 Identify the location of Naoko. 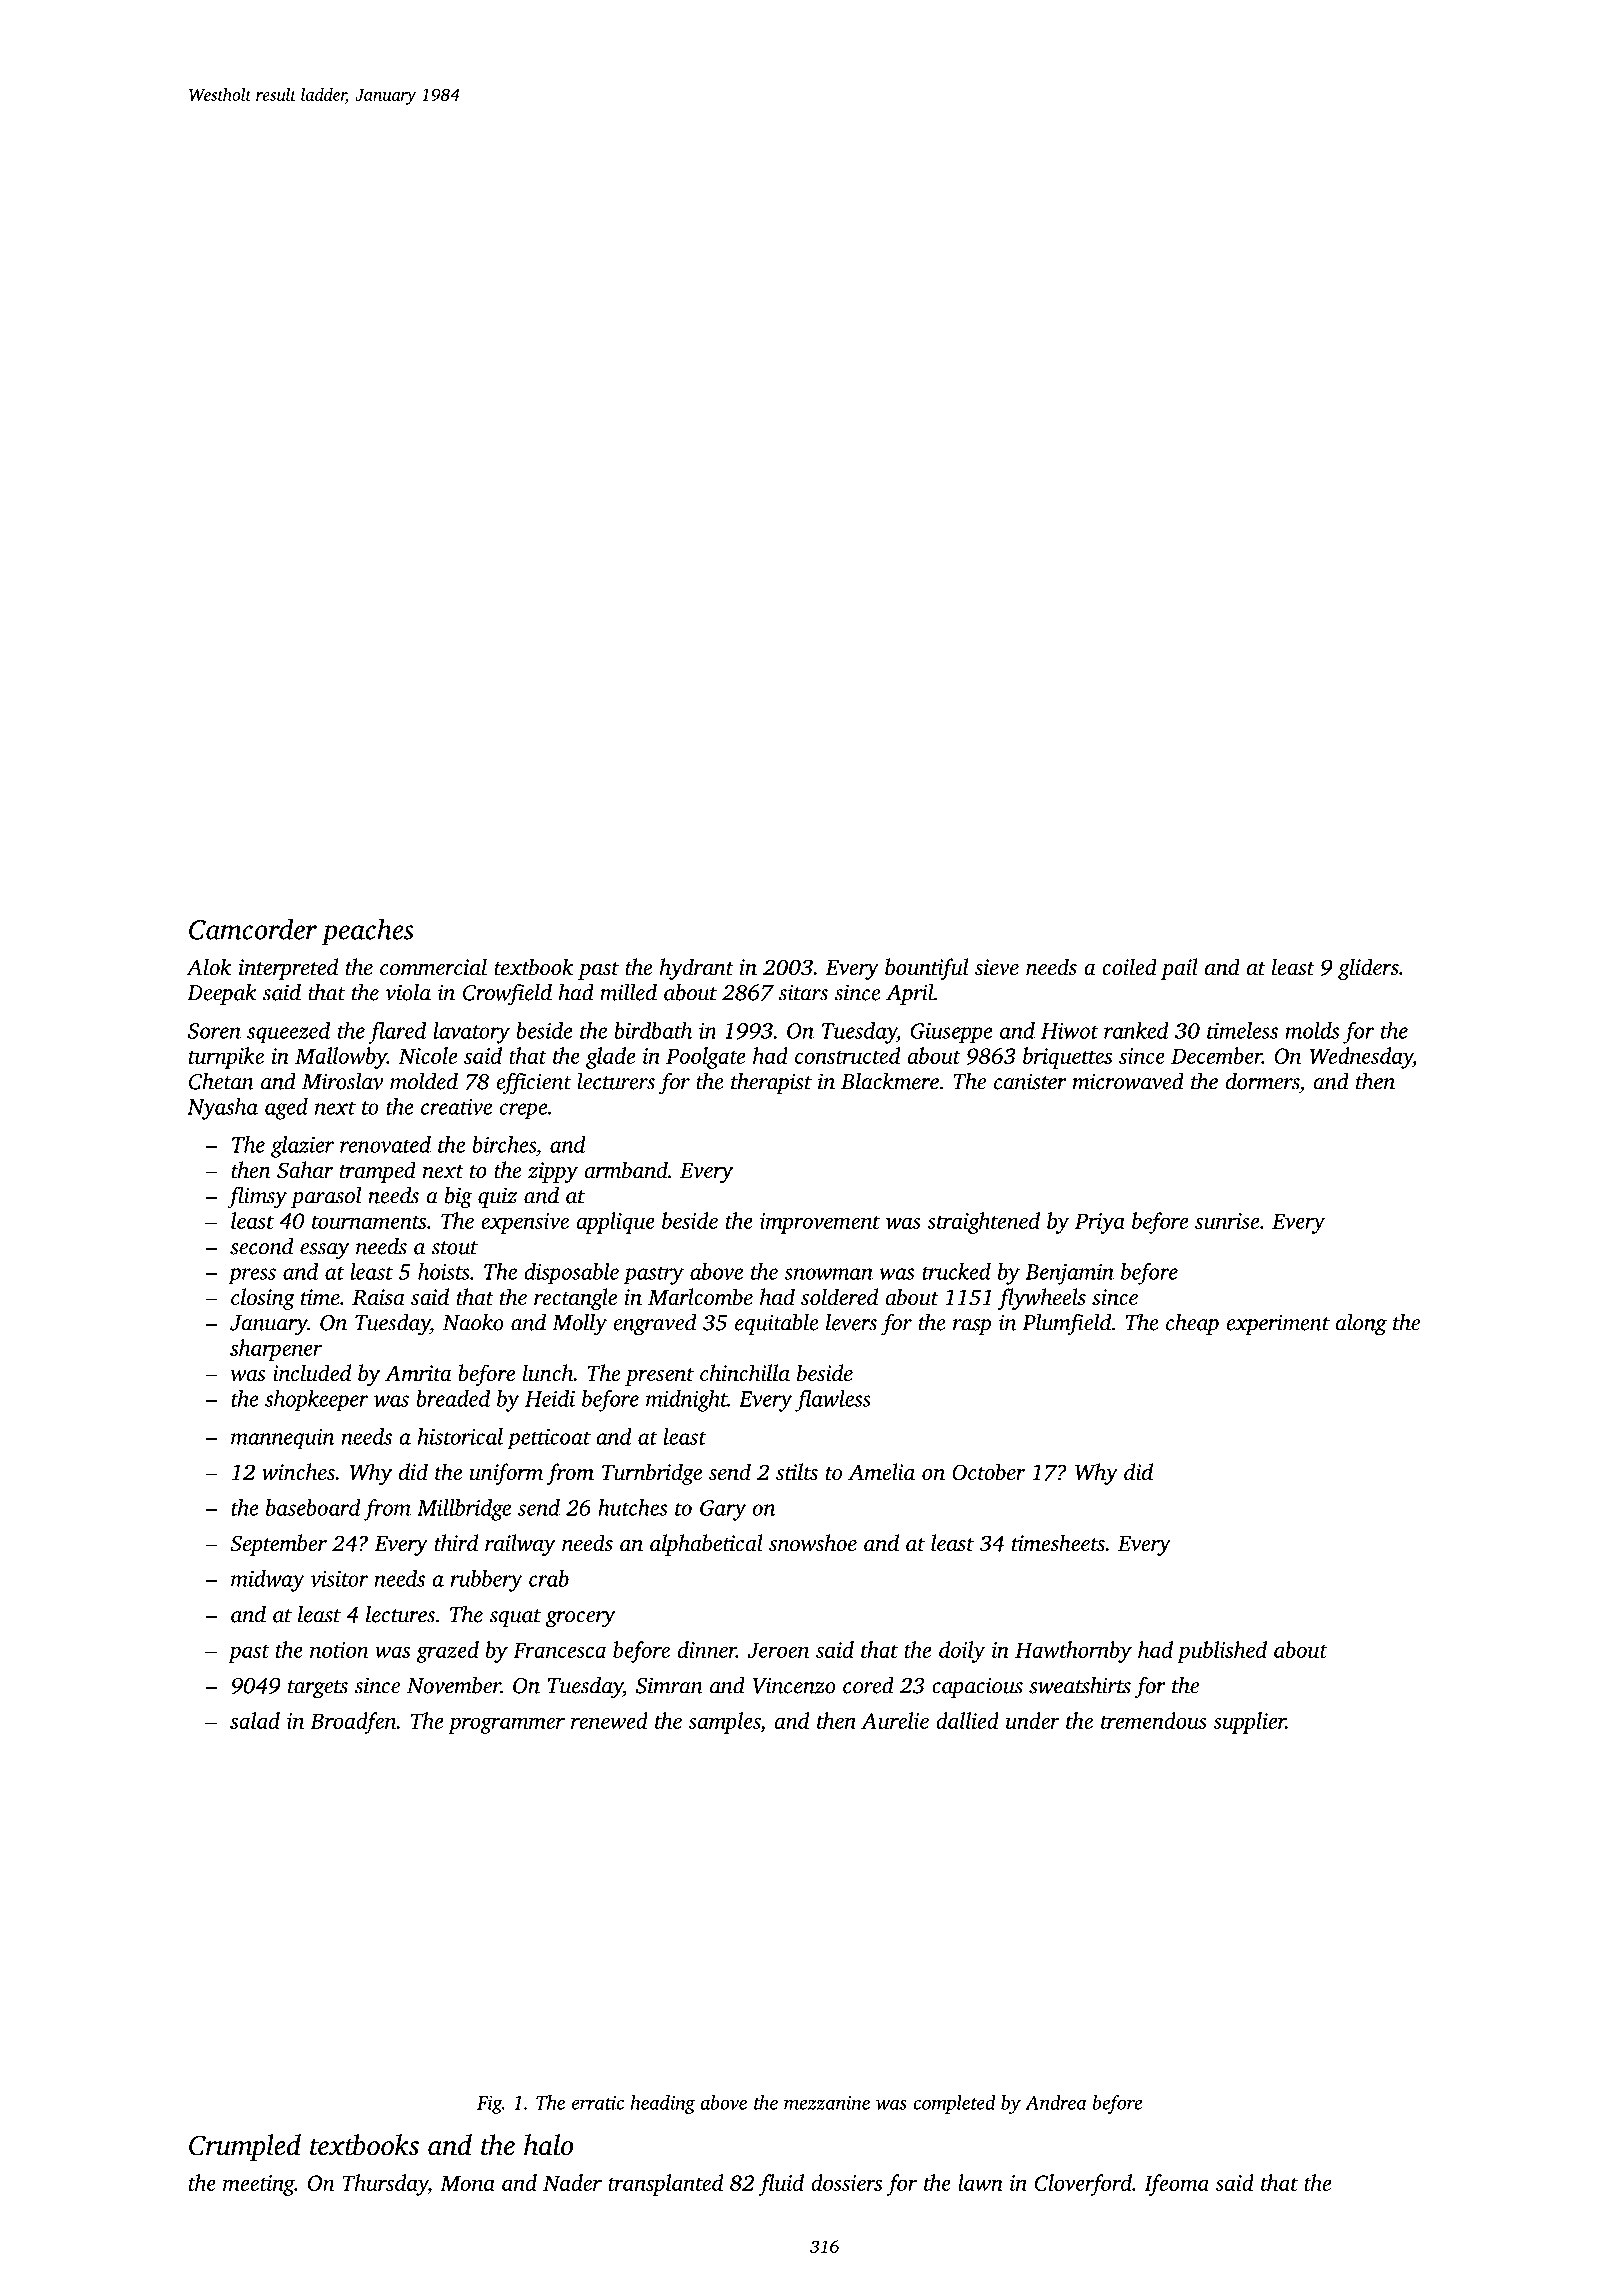
(473, 1322).
